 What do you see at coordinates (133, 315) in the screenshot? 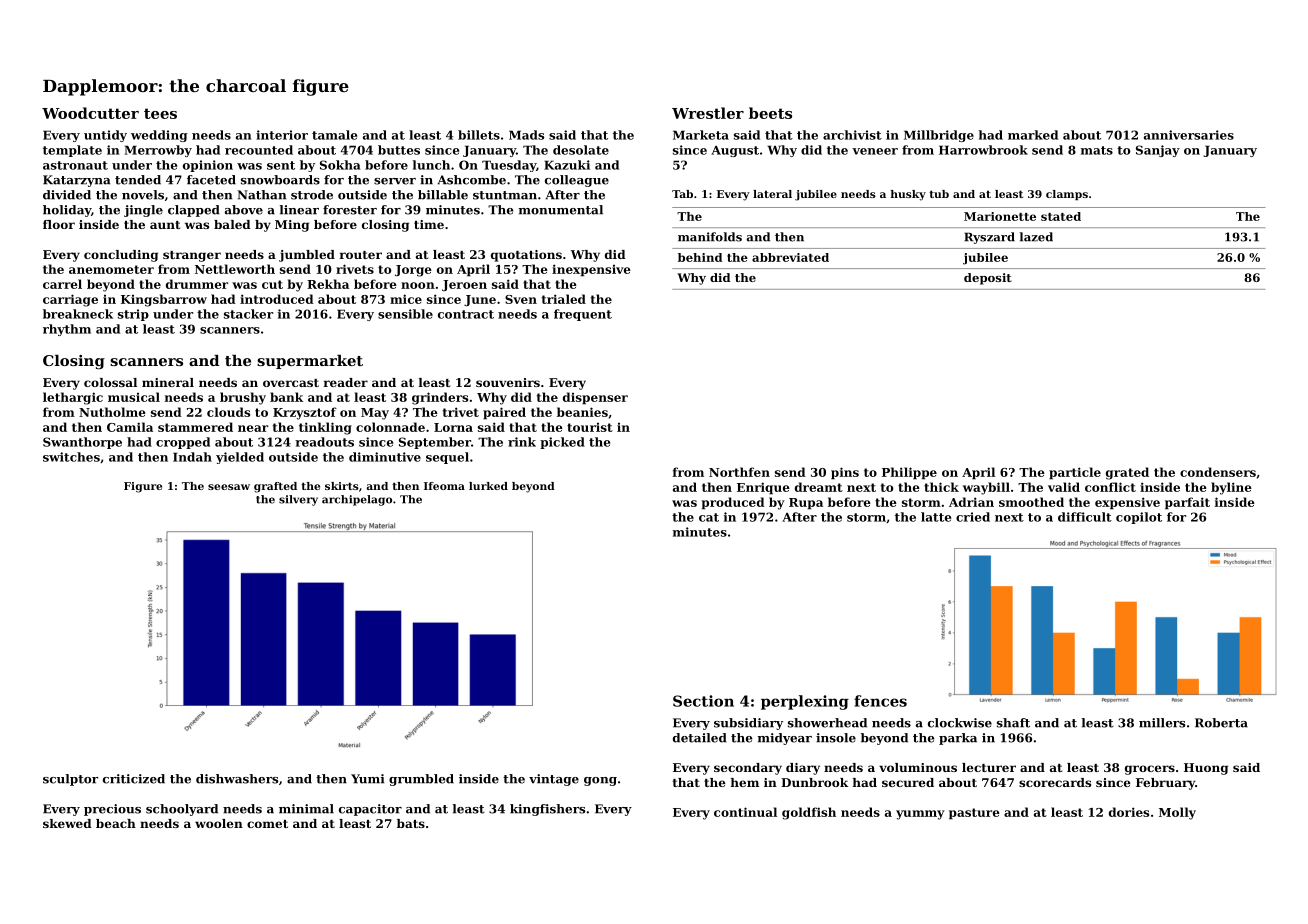
I see `strip` at bounding box center [133, 315].
